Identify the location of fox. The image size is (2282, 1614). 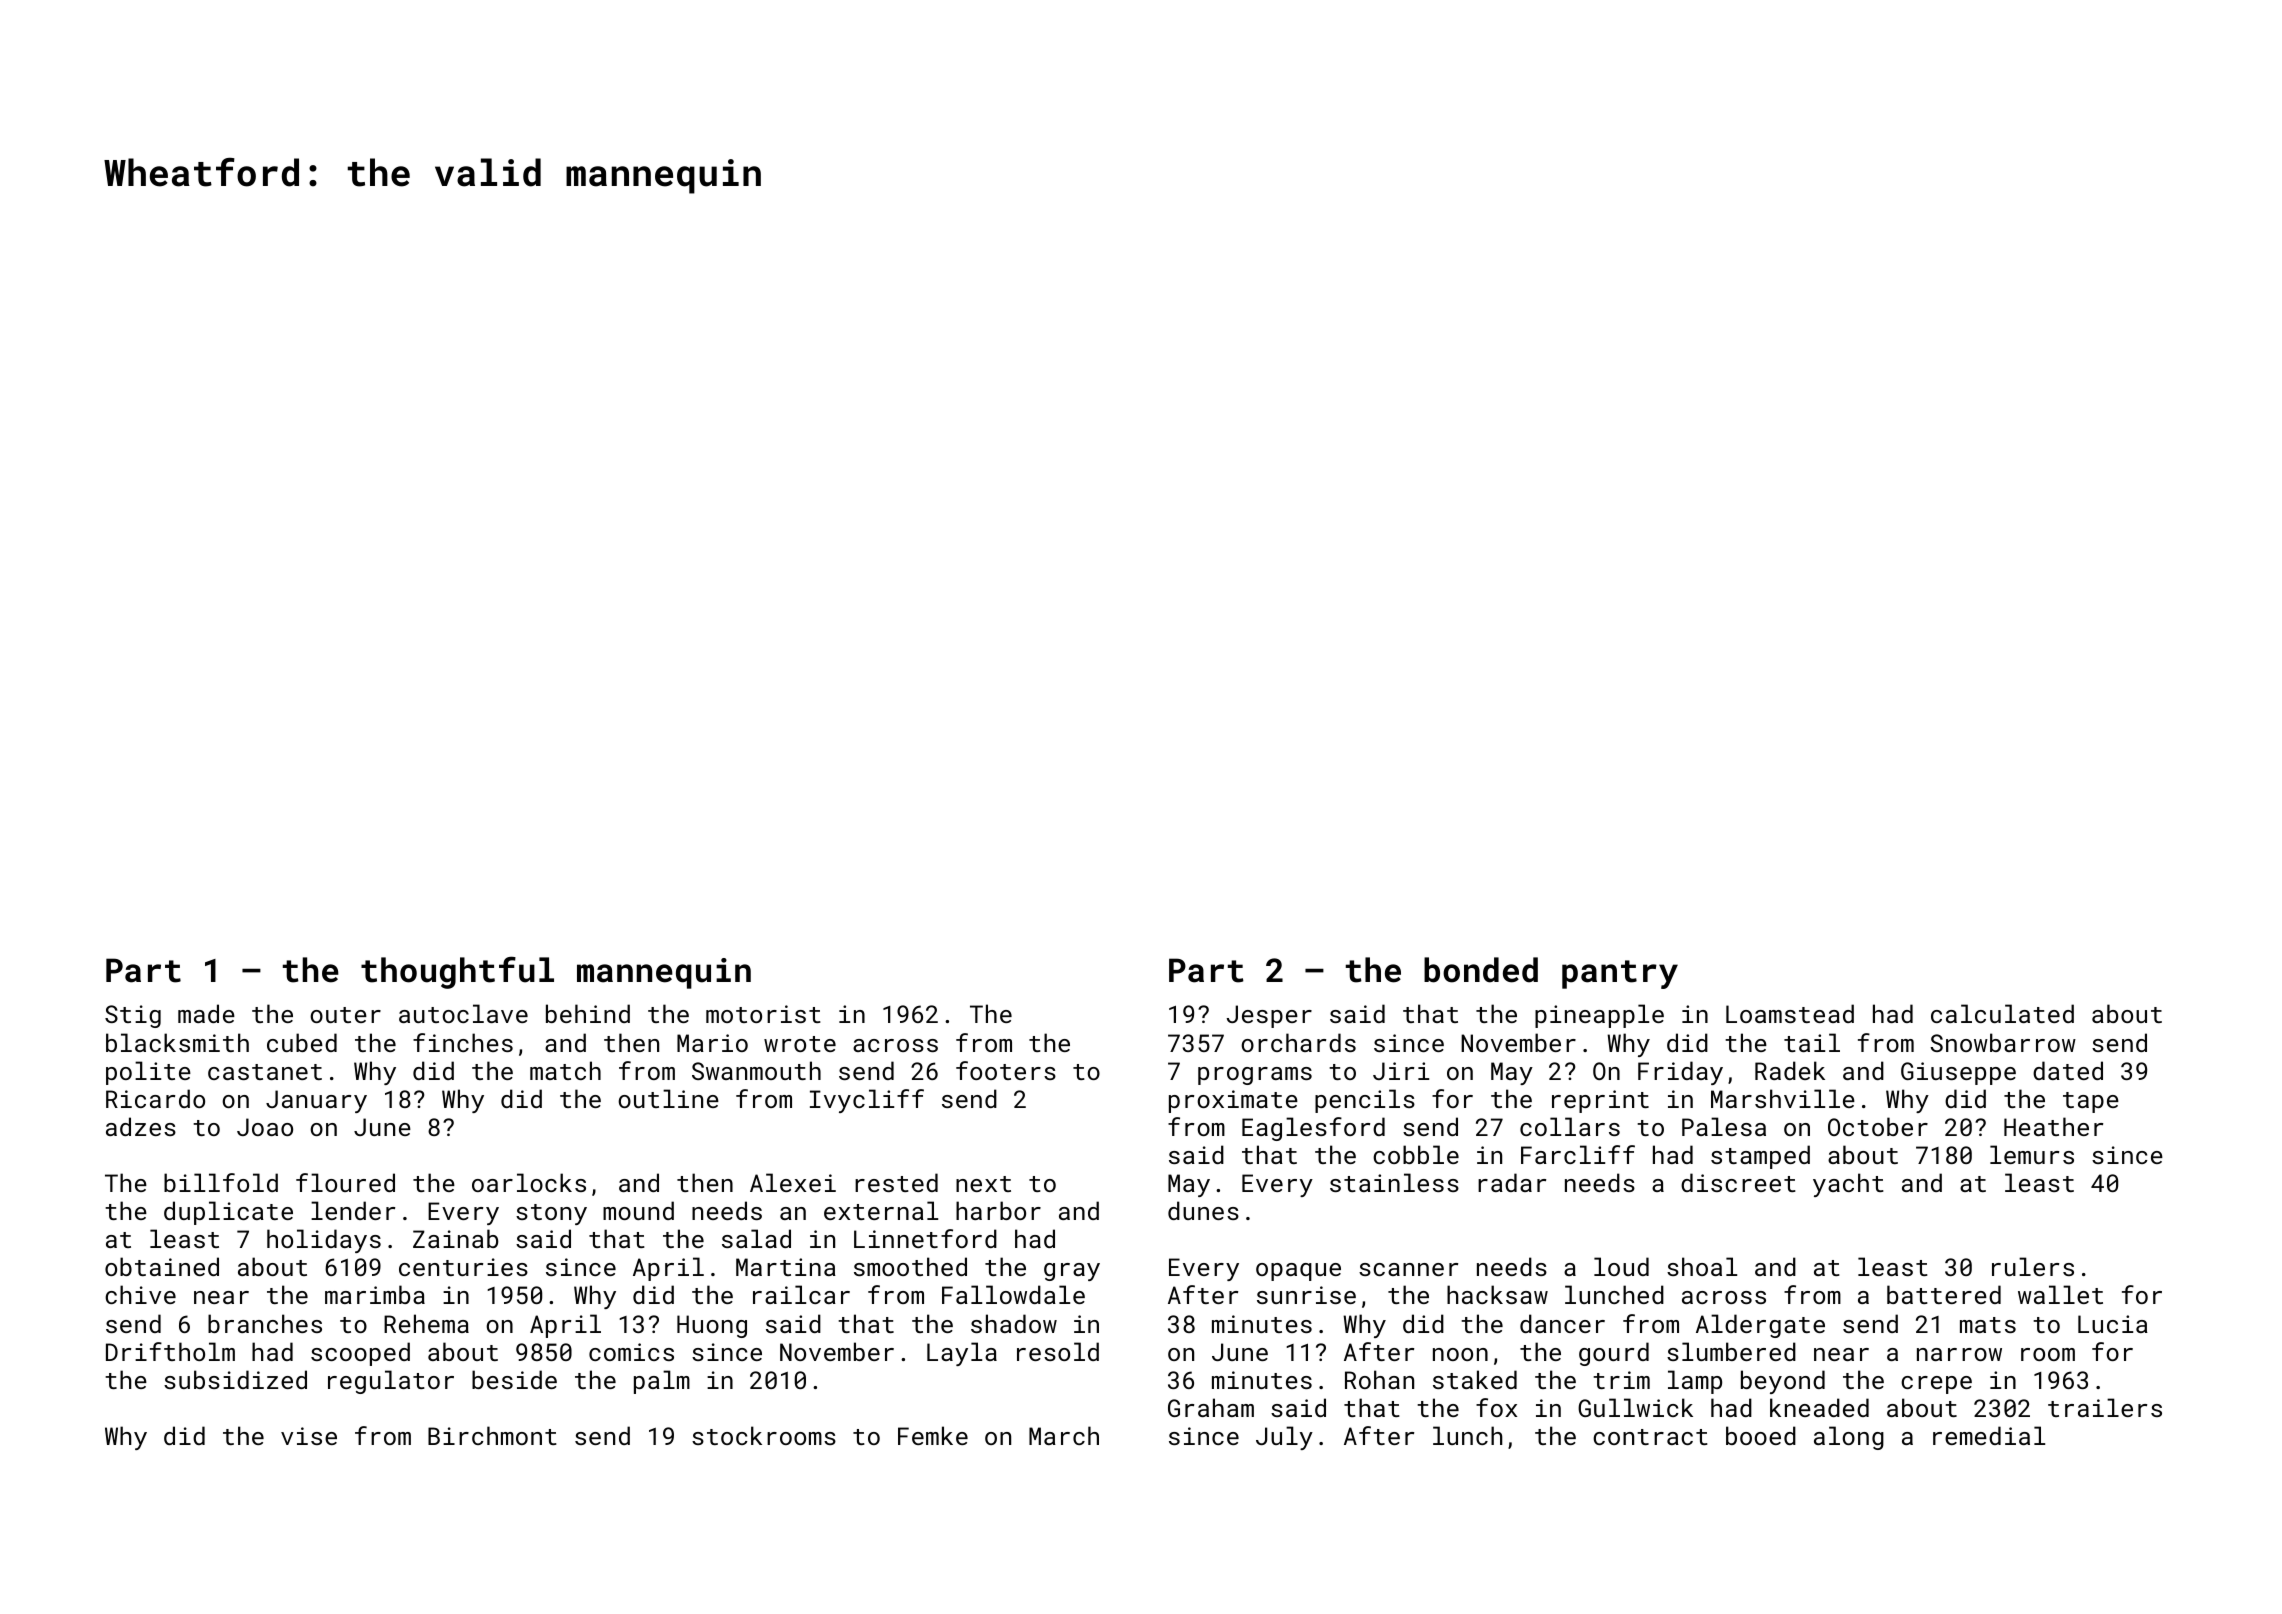
(1496, 1407).
